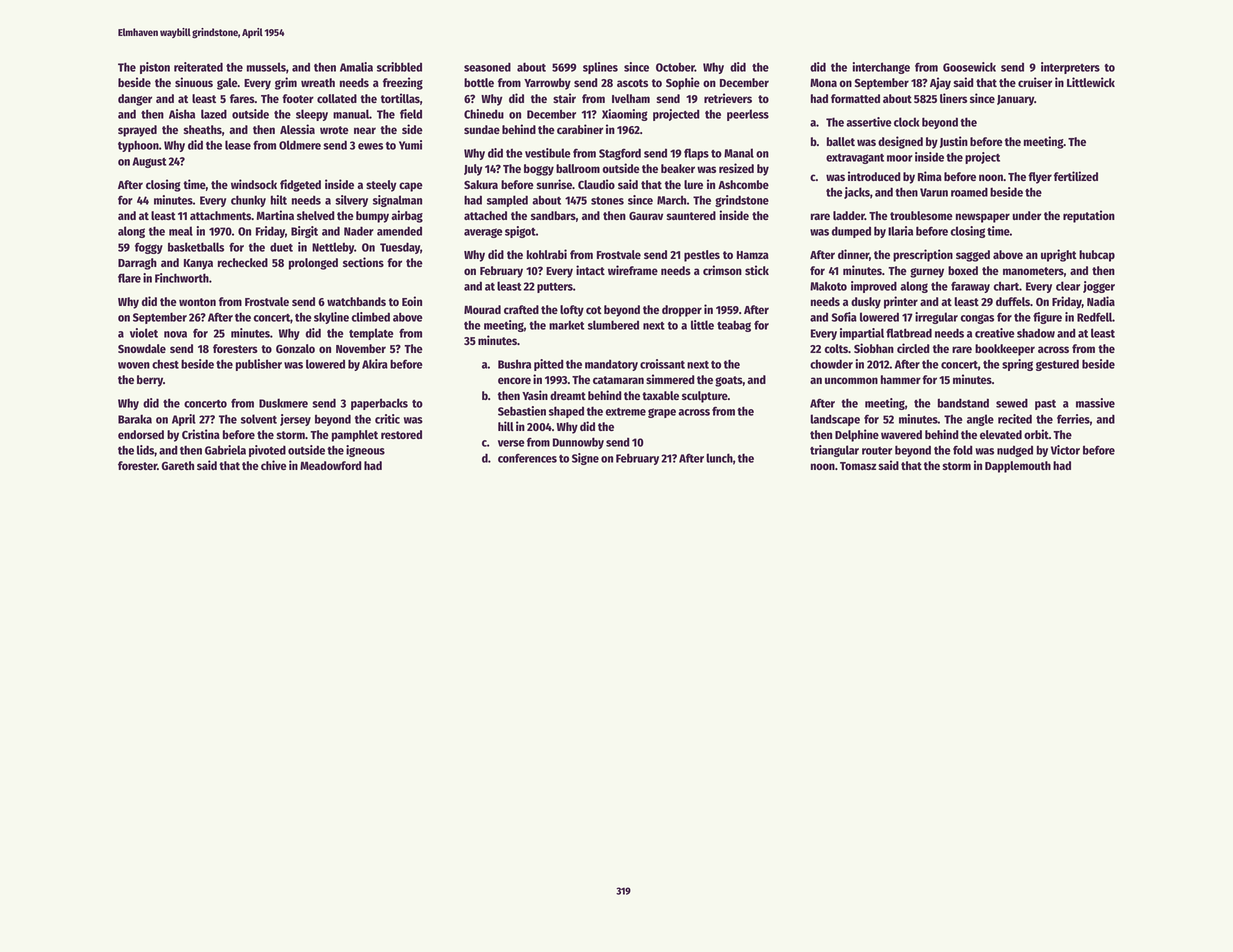  What do you see at coordinates (590, 270) in the screenshot?
I see `intact` at bounding box center [590, 270].
